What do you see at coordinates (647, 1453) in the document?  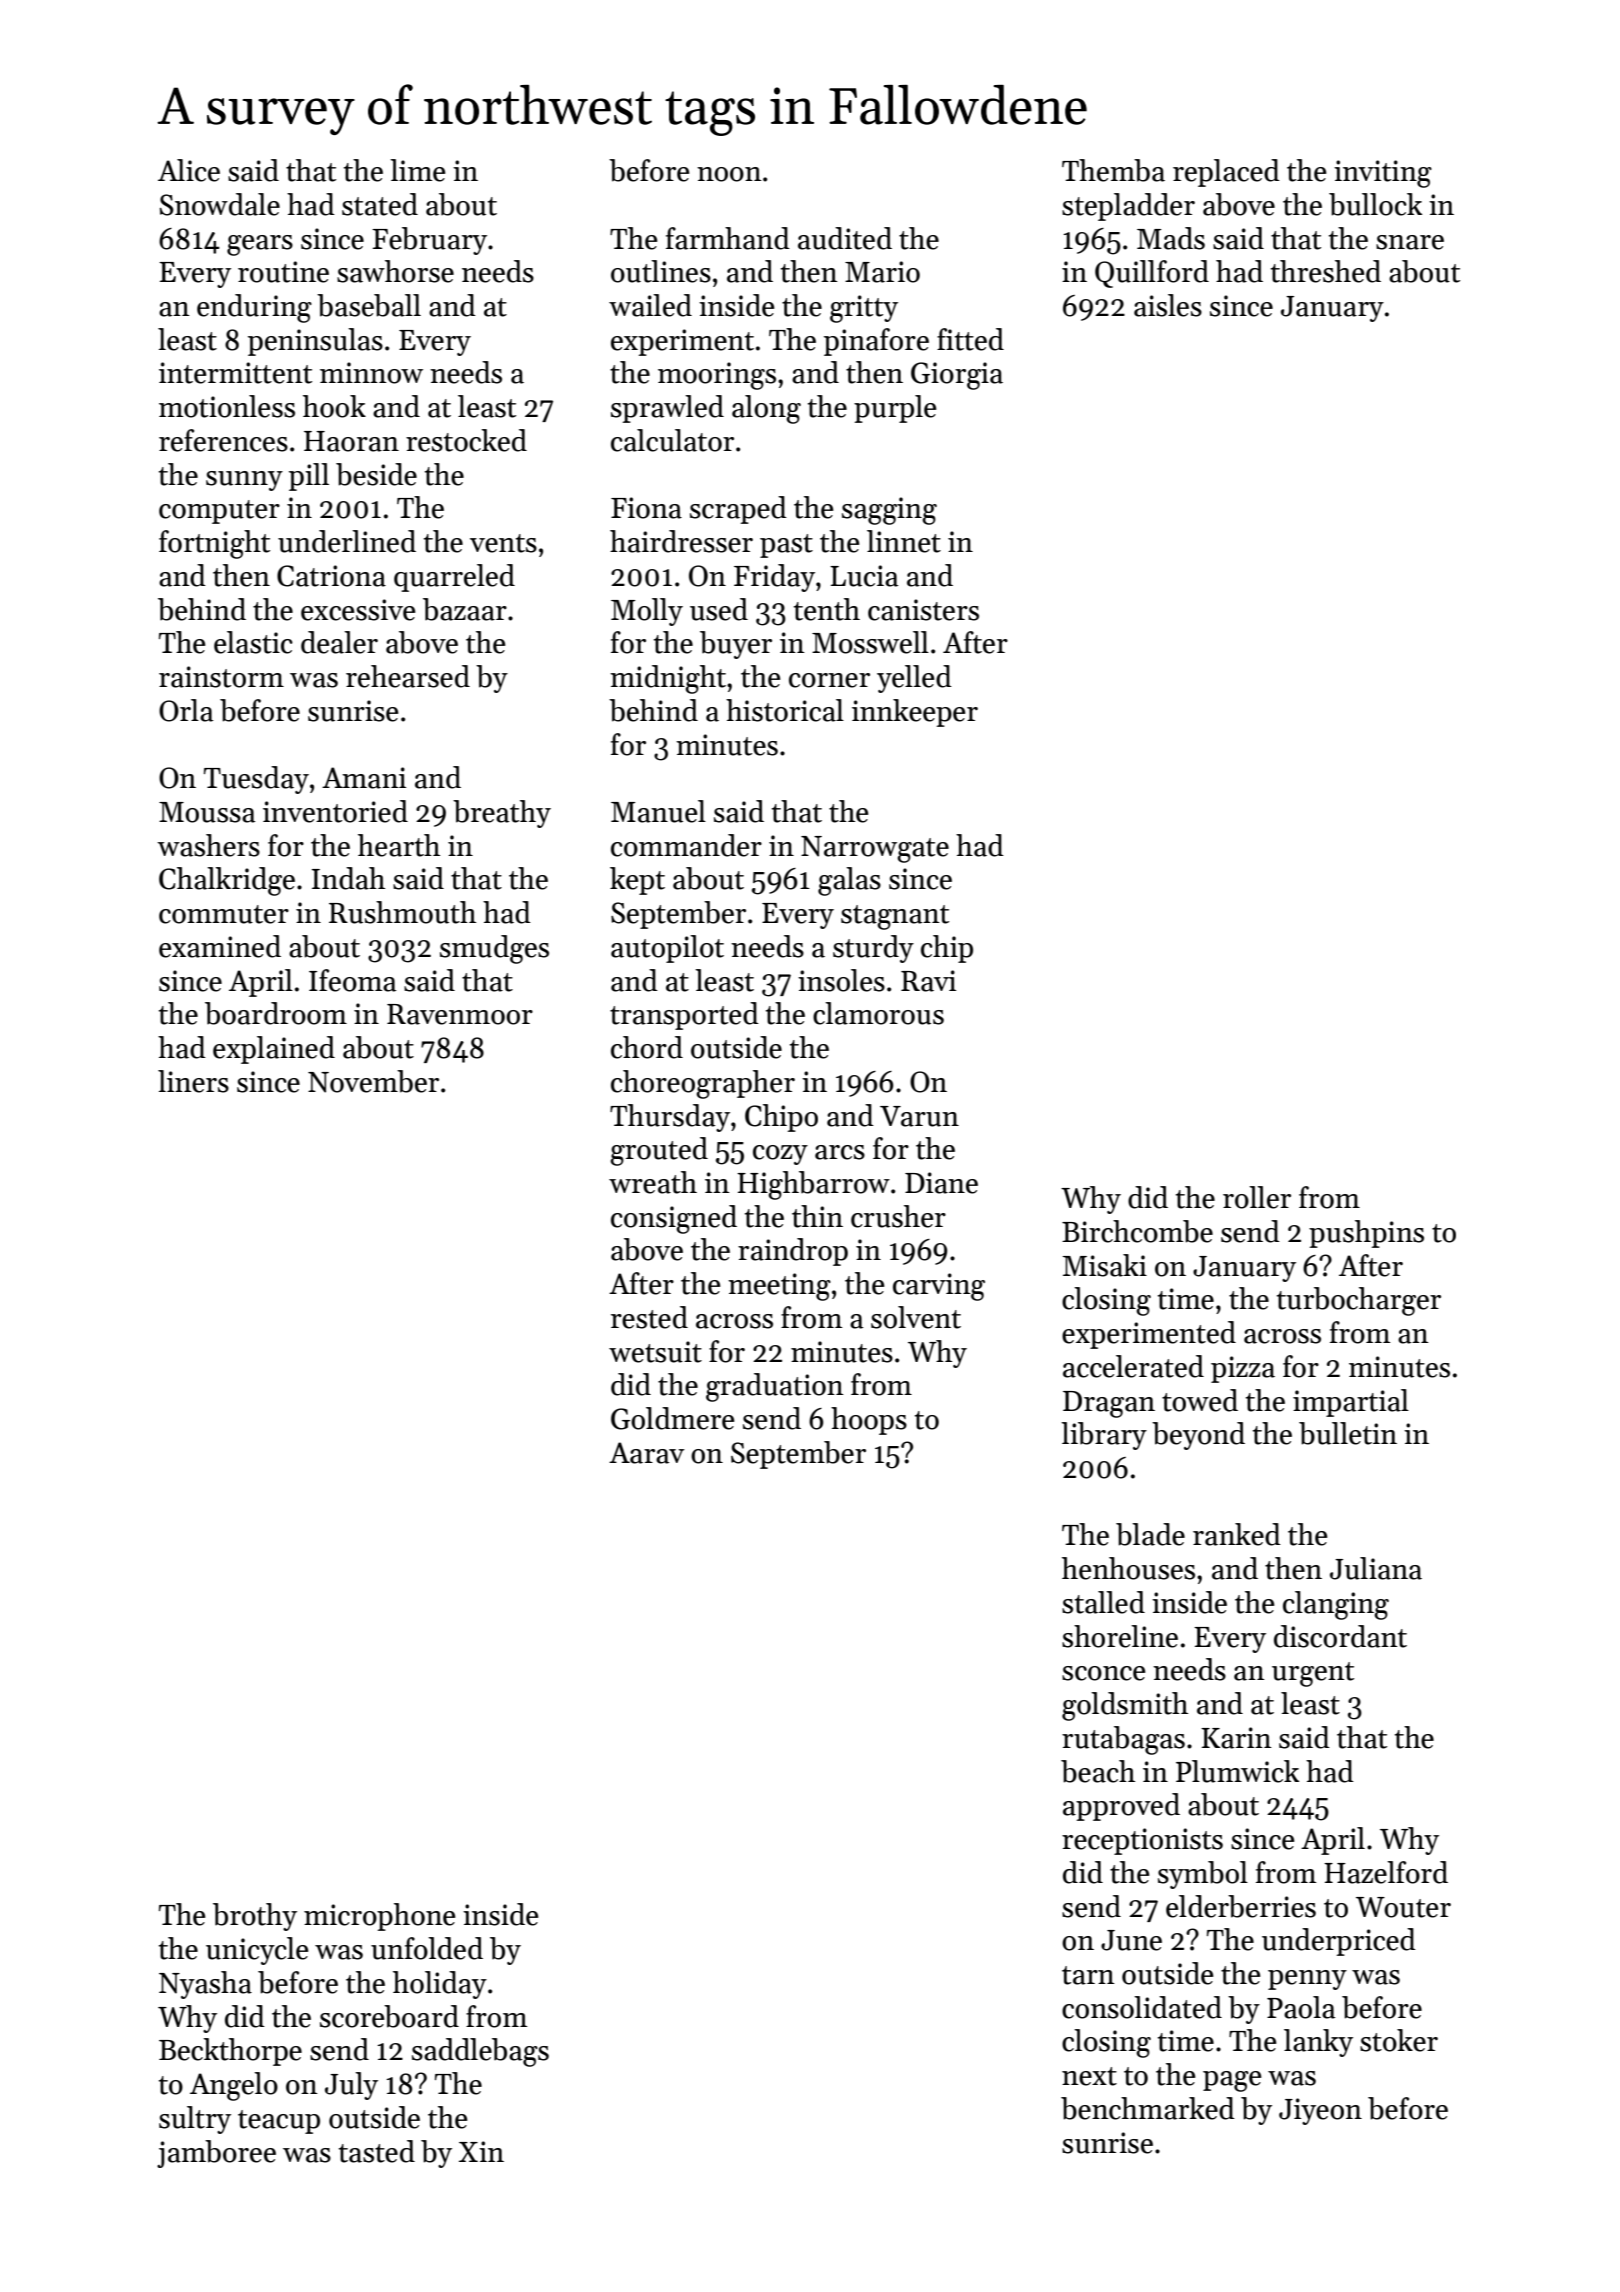 I see `Aarav` at bounding box center [647, 1453].
